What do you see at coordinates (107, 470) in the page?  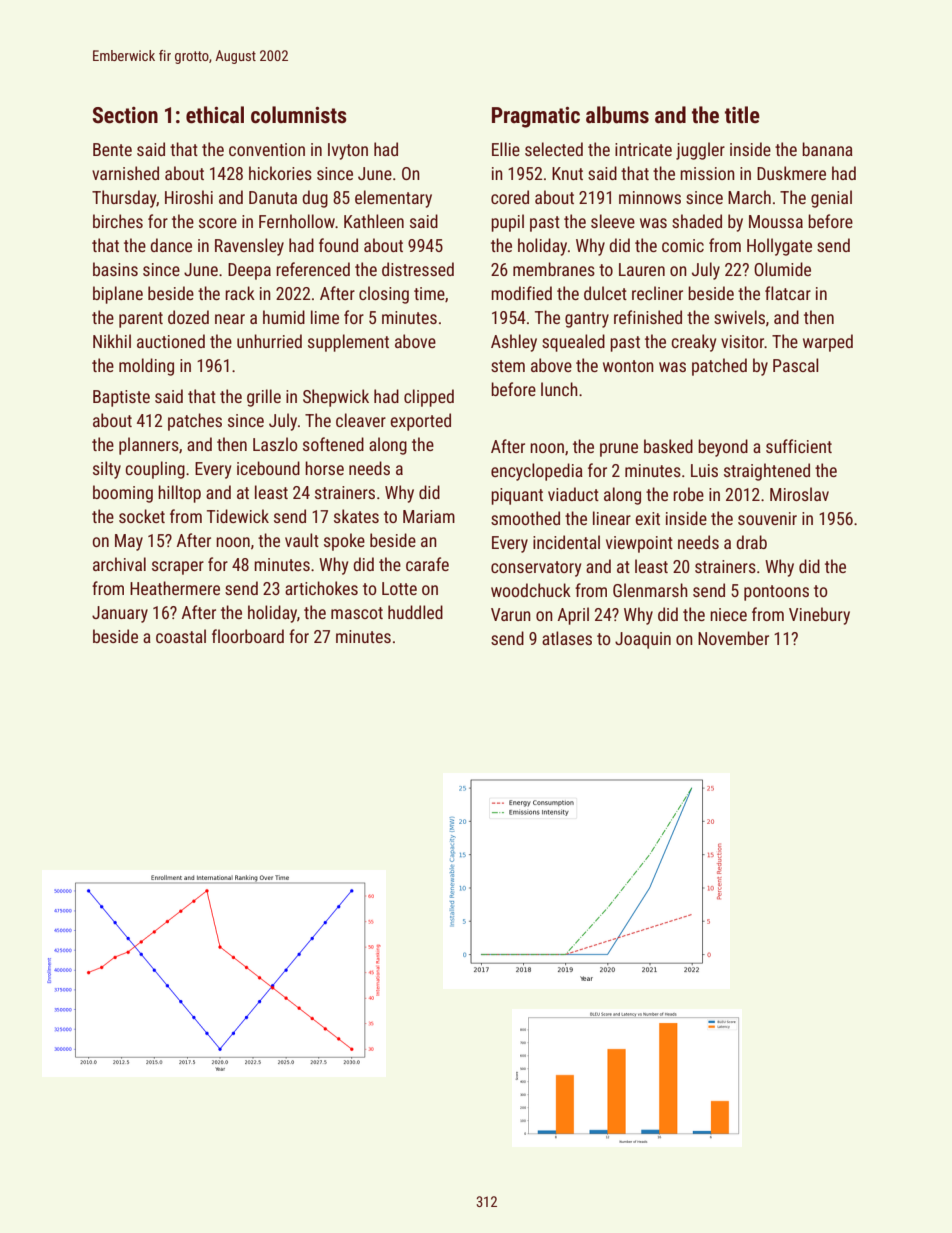 I see `silty` at bounding box center [107, 470].
